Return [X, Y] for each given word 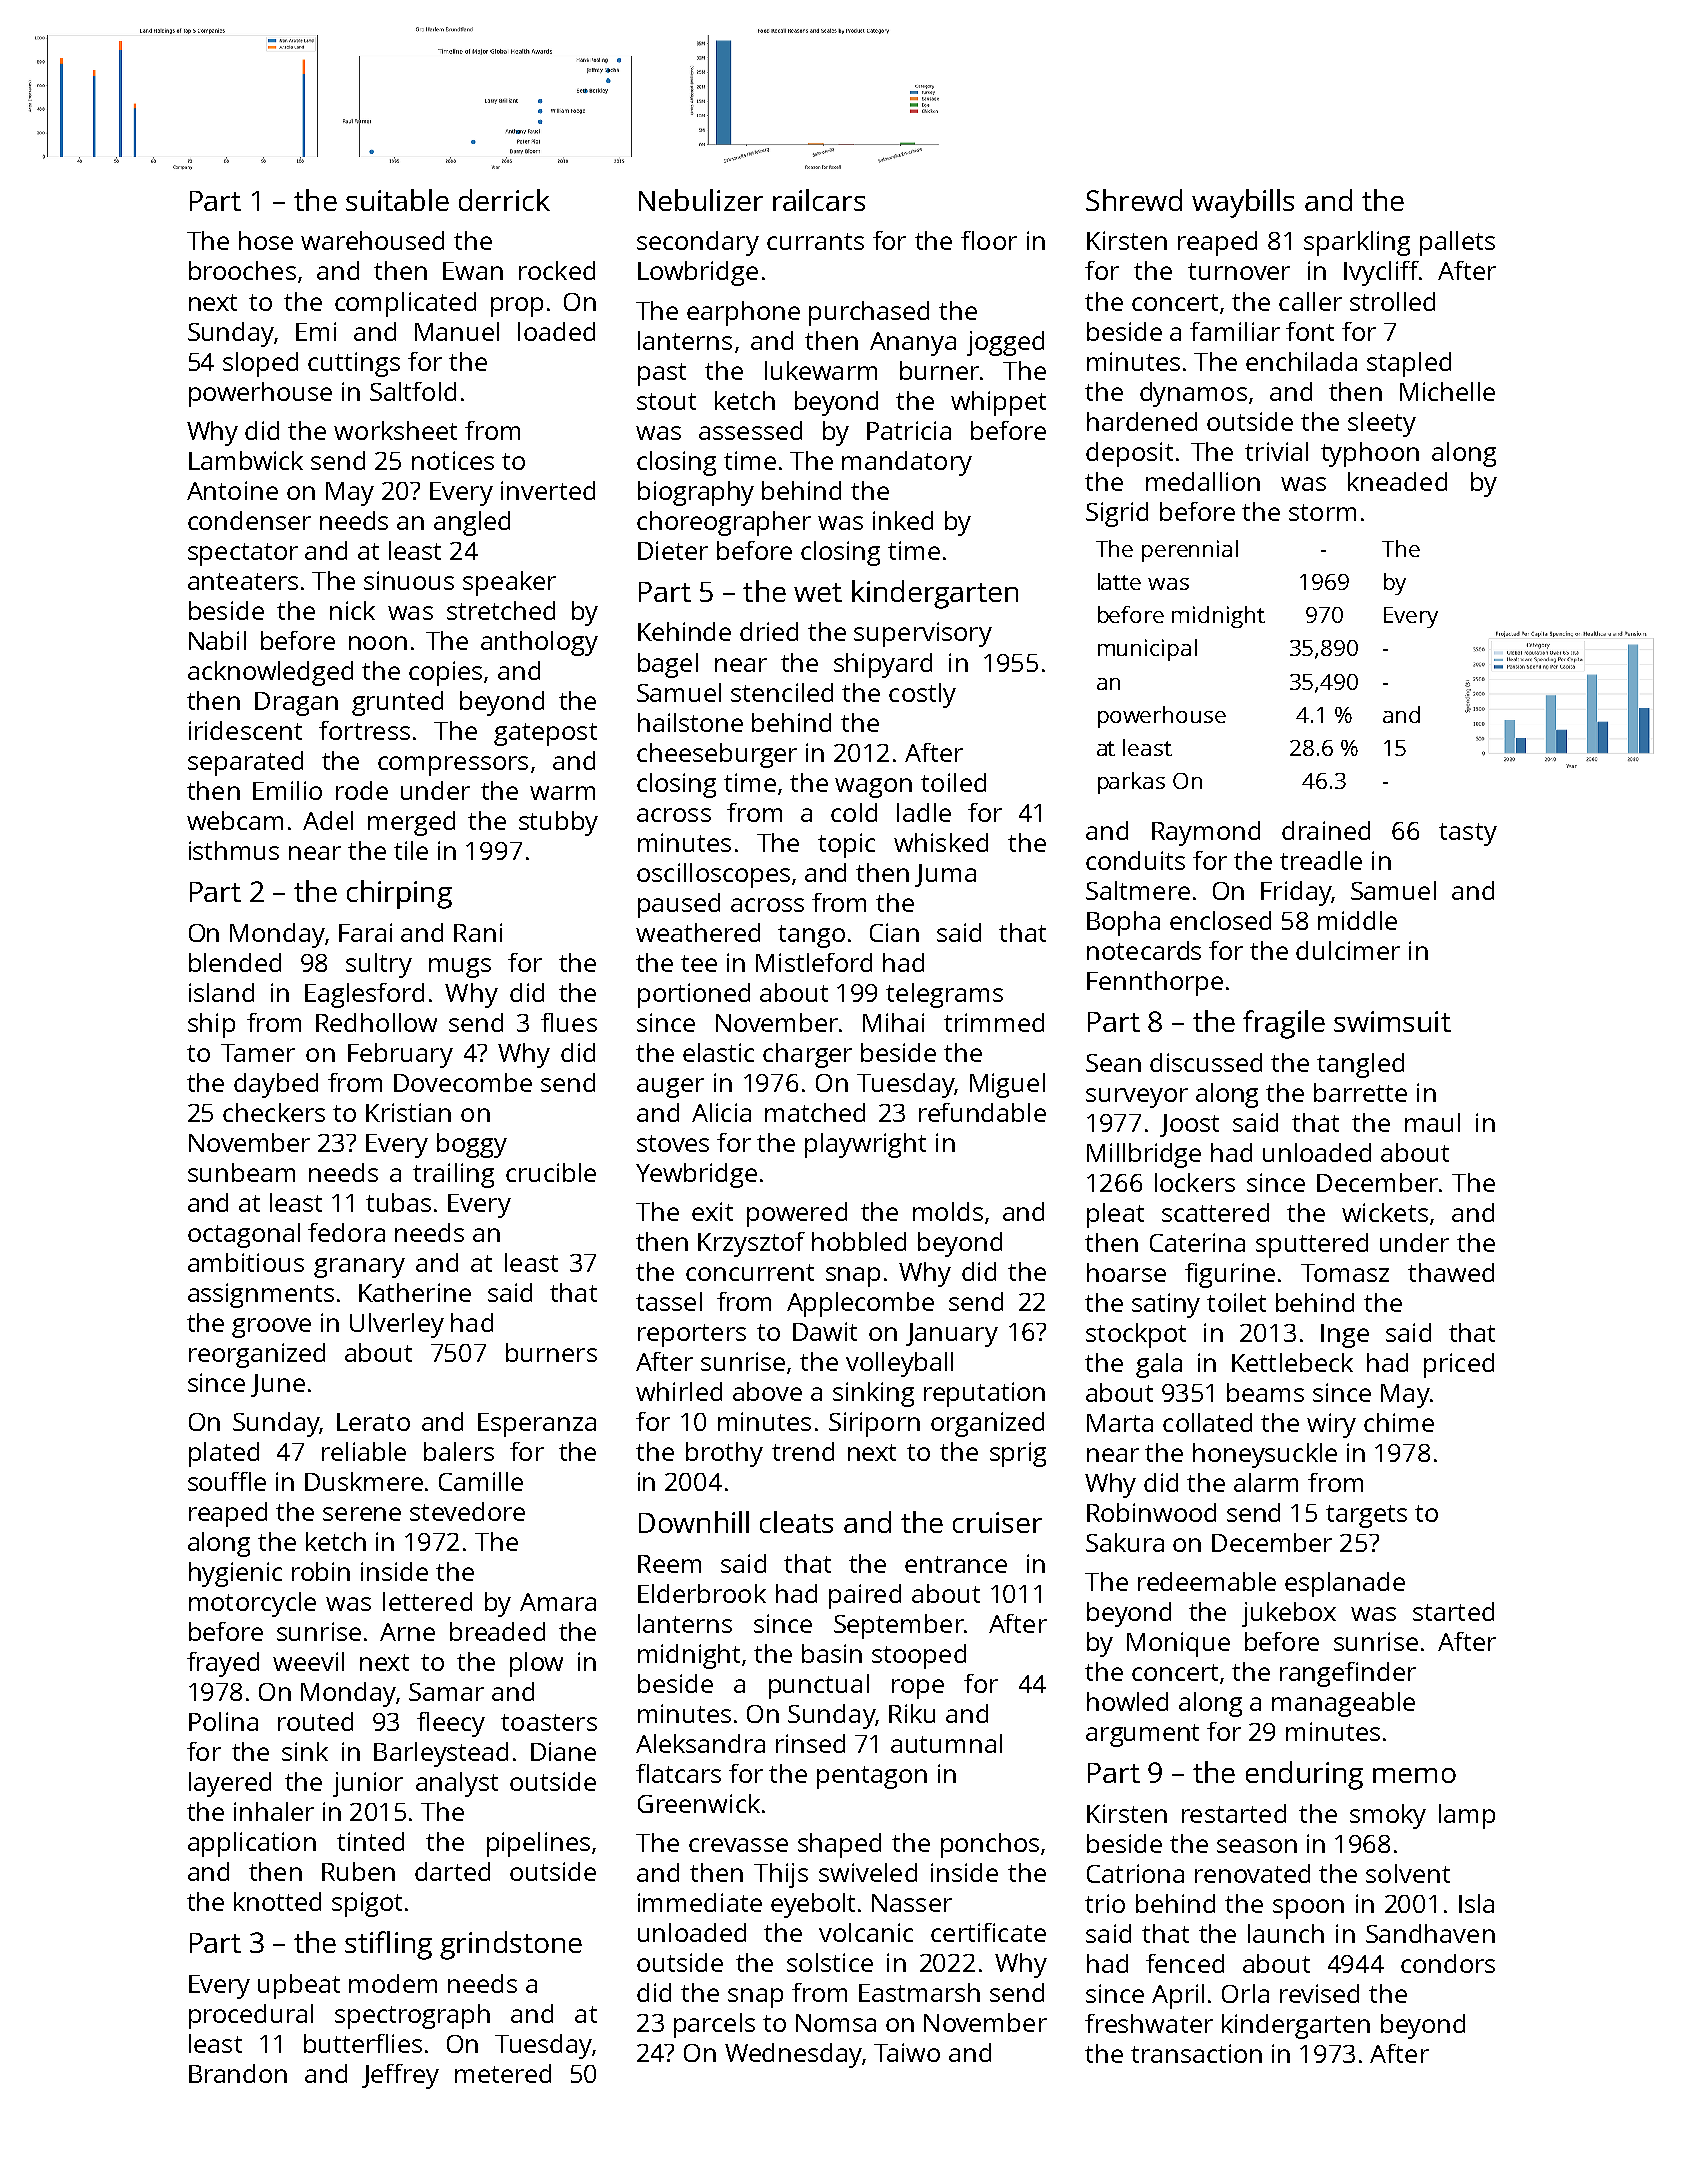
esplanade [1345, 1584]
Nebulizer [701, 200]
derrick [504, 200]
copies [445, 673]
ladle [924, 812]
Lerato [373, 1422]
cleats [796, 1522]
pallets [1457, 243]
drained [1326, 830]
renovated [1252, 1873]
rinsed [810, 1743]
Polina [223, 1721]
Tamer [258, 1053]
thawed [1451, 1272]
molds [948, 1211]
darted [452, 1871]
